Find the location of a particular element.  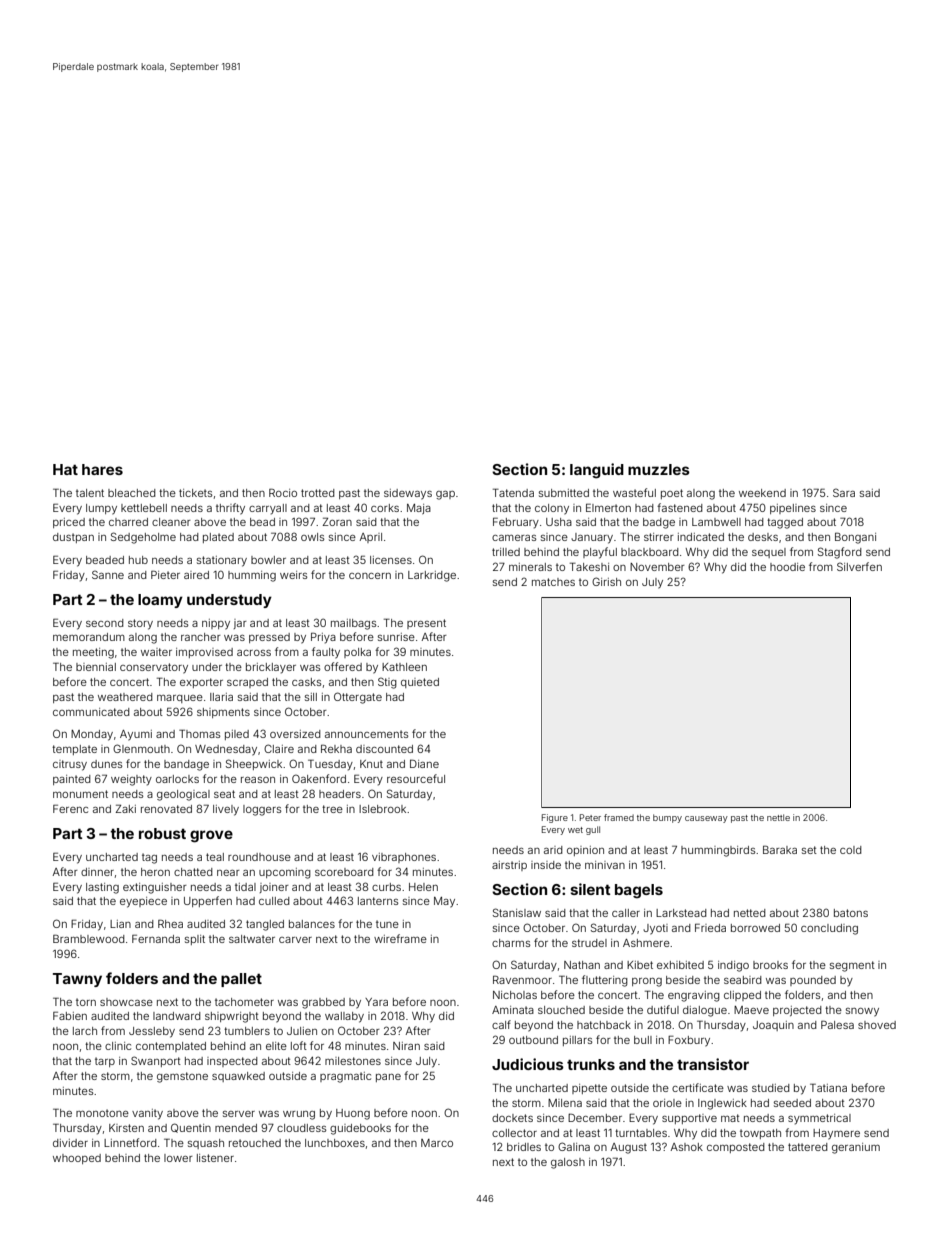

Zaki is located at coordinates (125, 808).
